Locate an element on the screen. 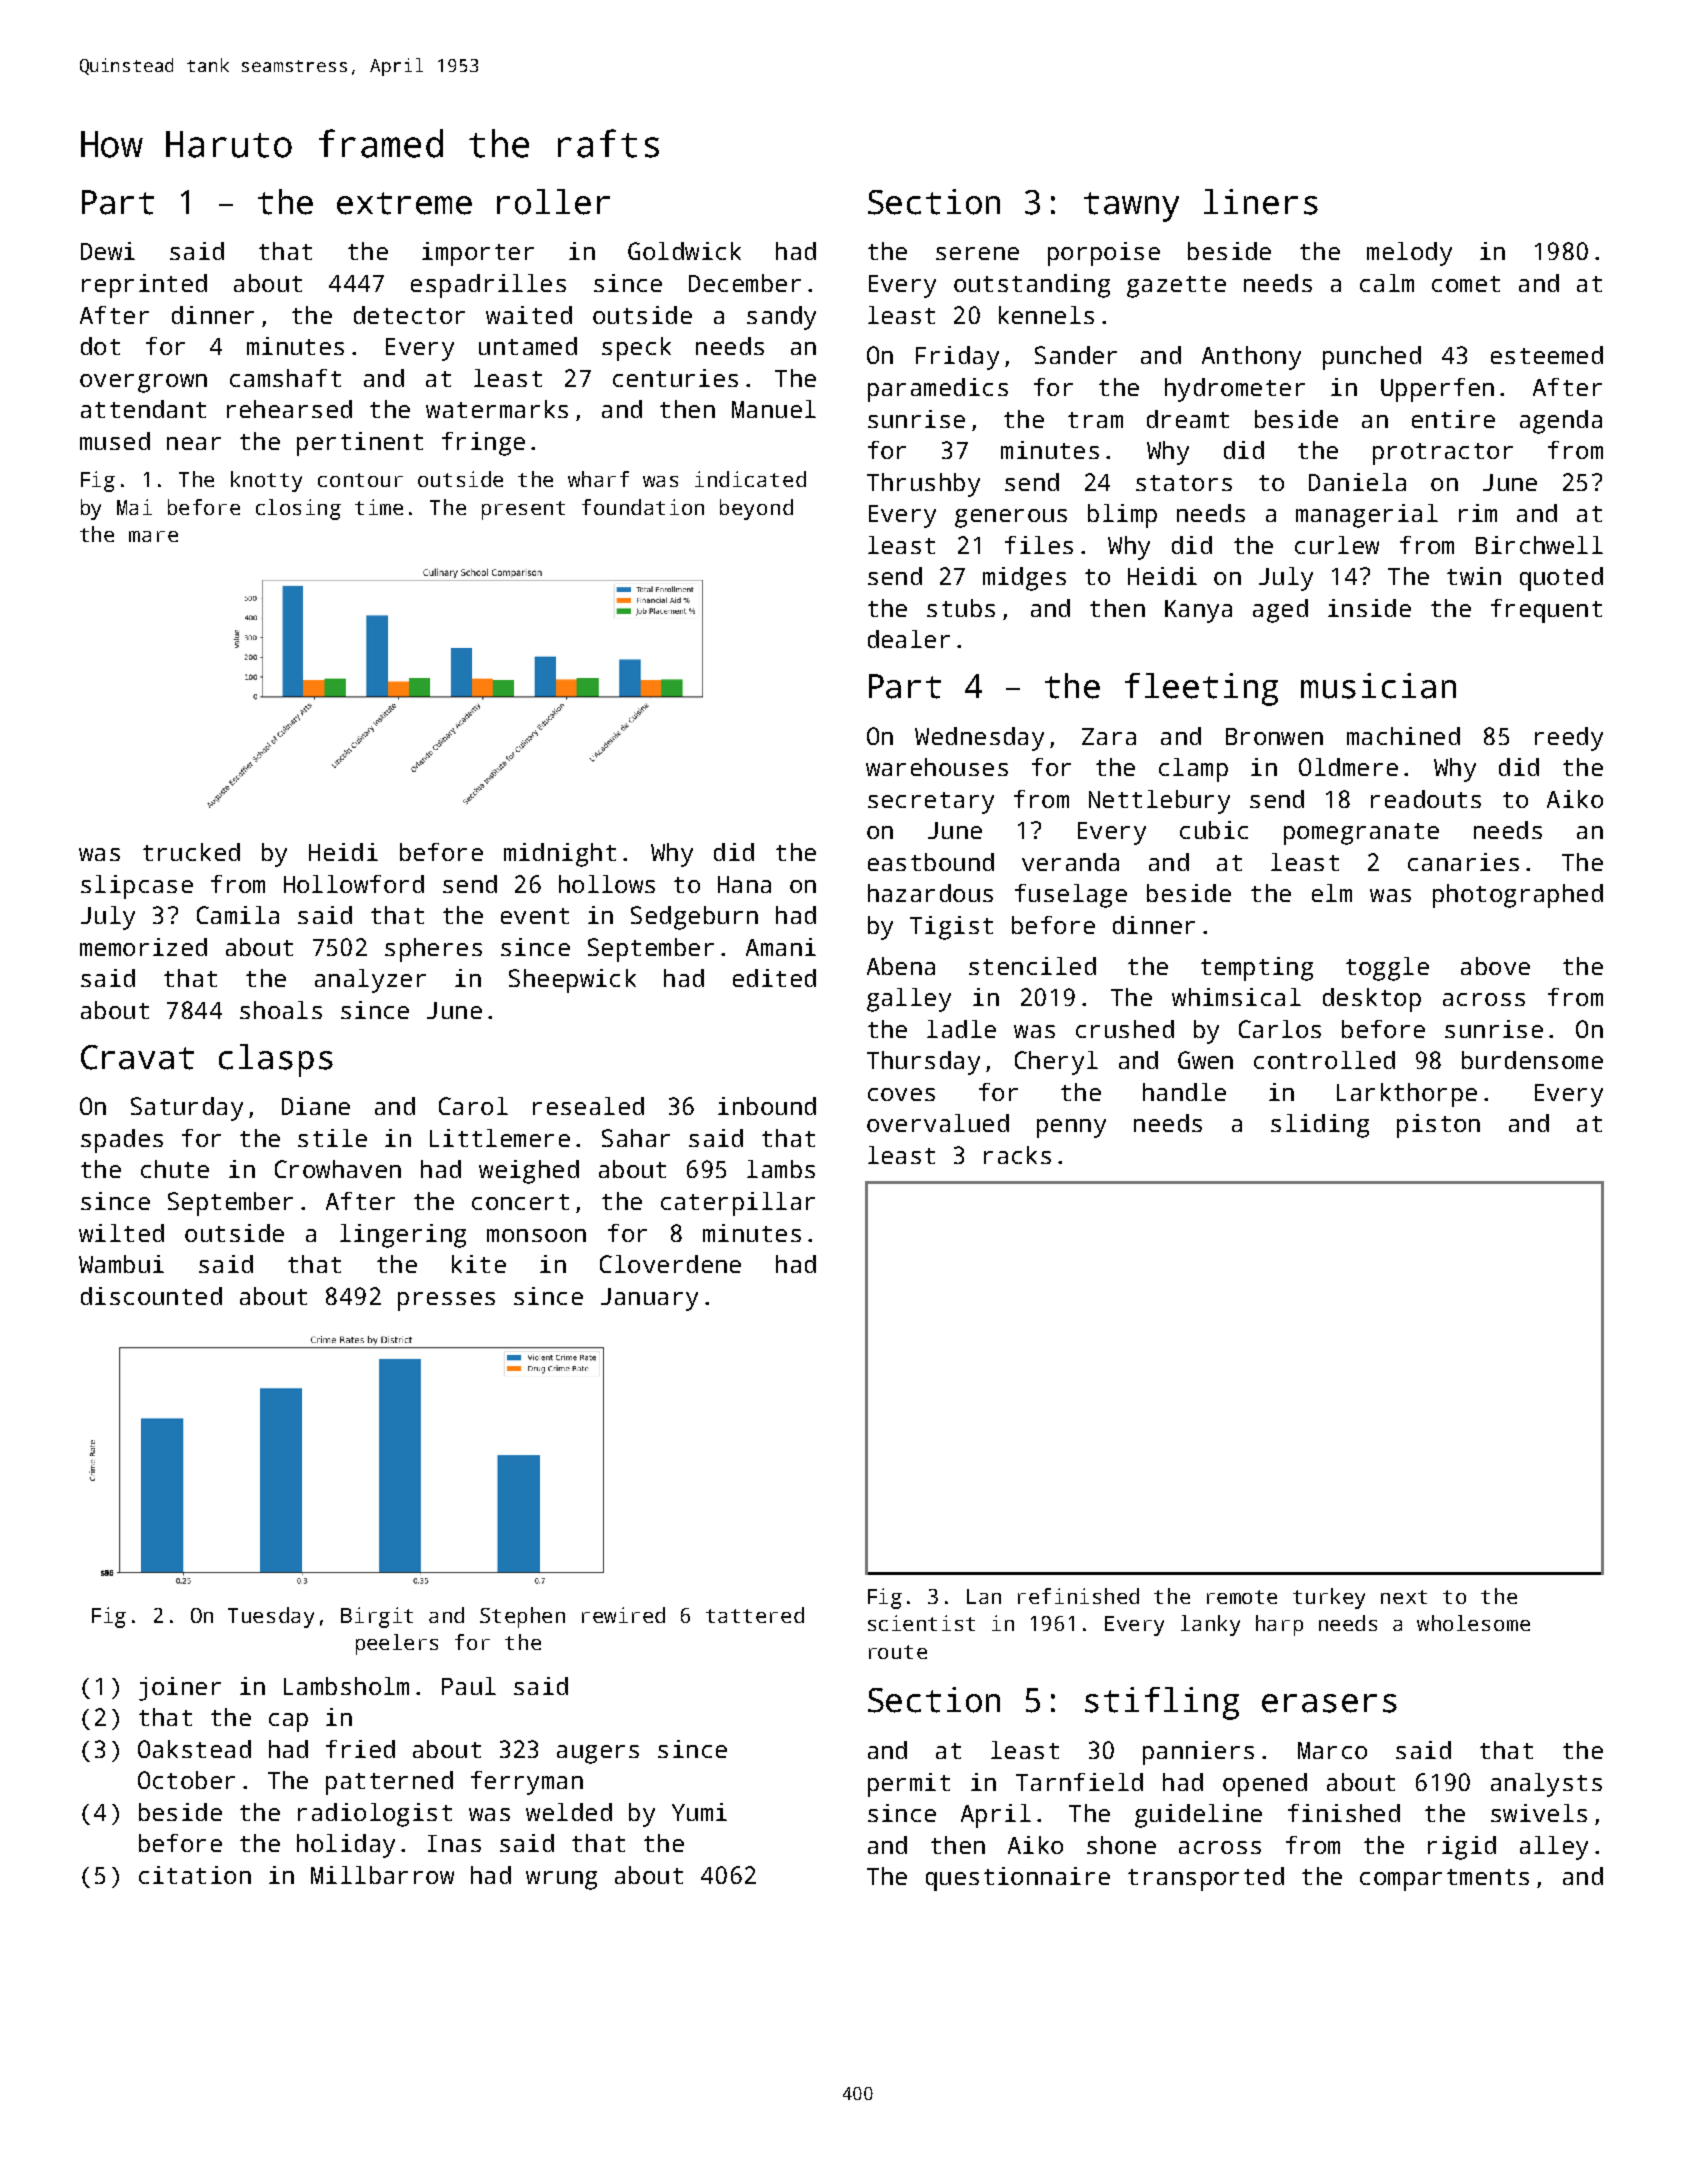 The width and height of the screenshot is (1683, 2178). sliding is located at coordinates (1320, 1126).
